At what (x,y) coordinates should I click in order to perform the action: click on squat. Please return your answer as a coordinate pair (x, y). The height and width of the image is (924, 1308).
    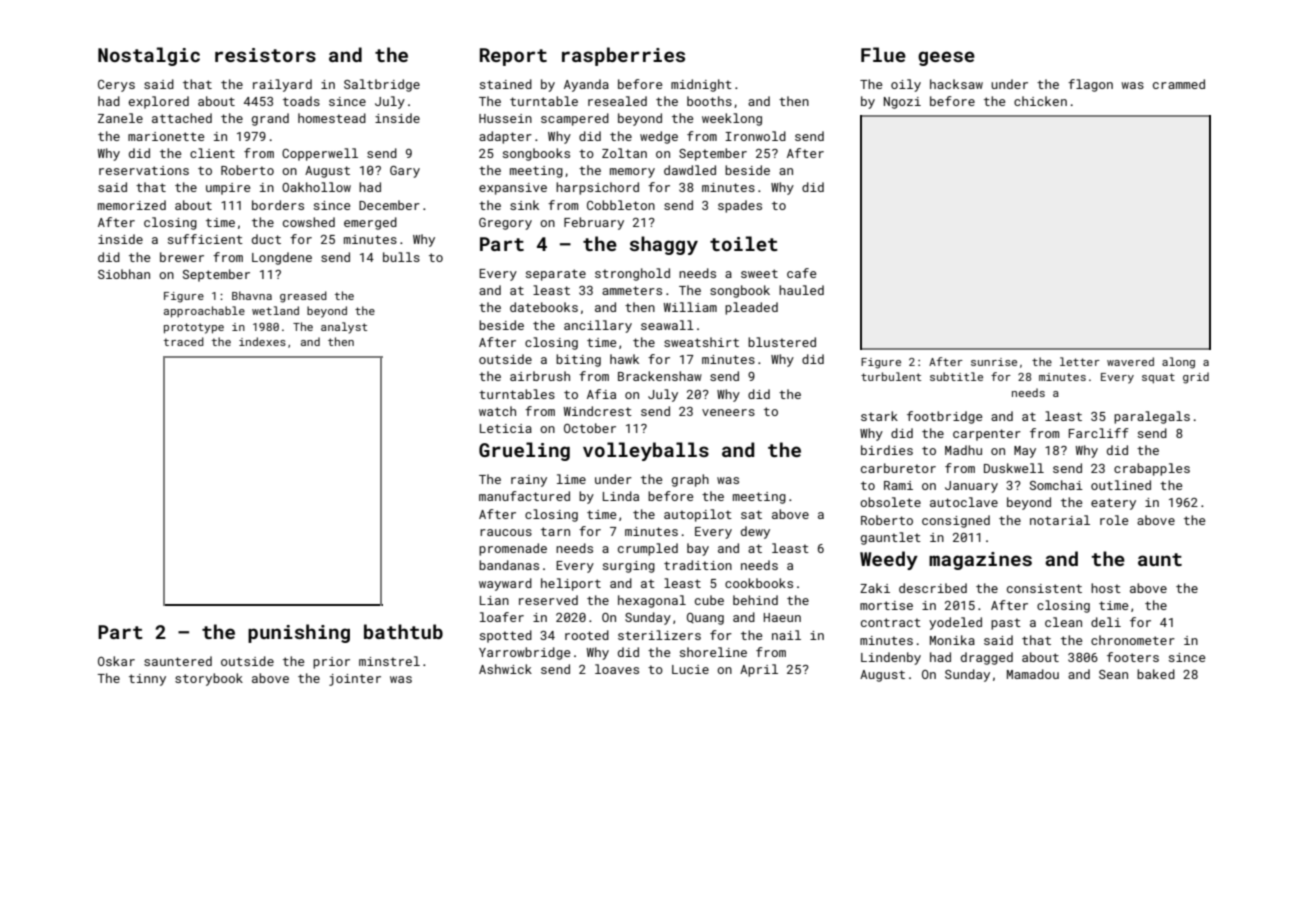
    Looking at the image, I should click on (1158, 378).
